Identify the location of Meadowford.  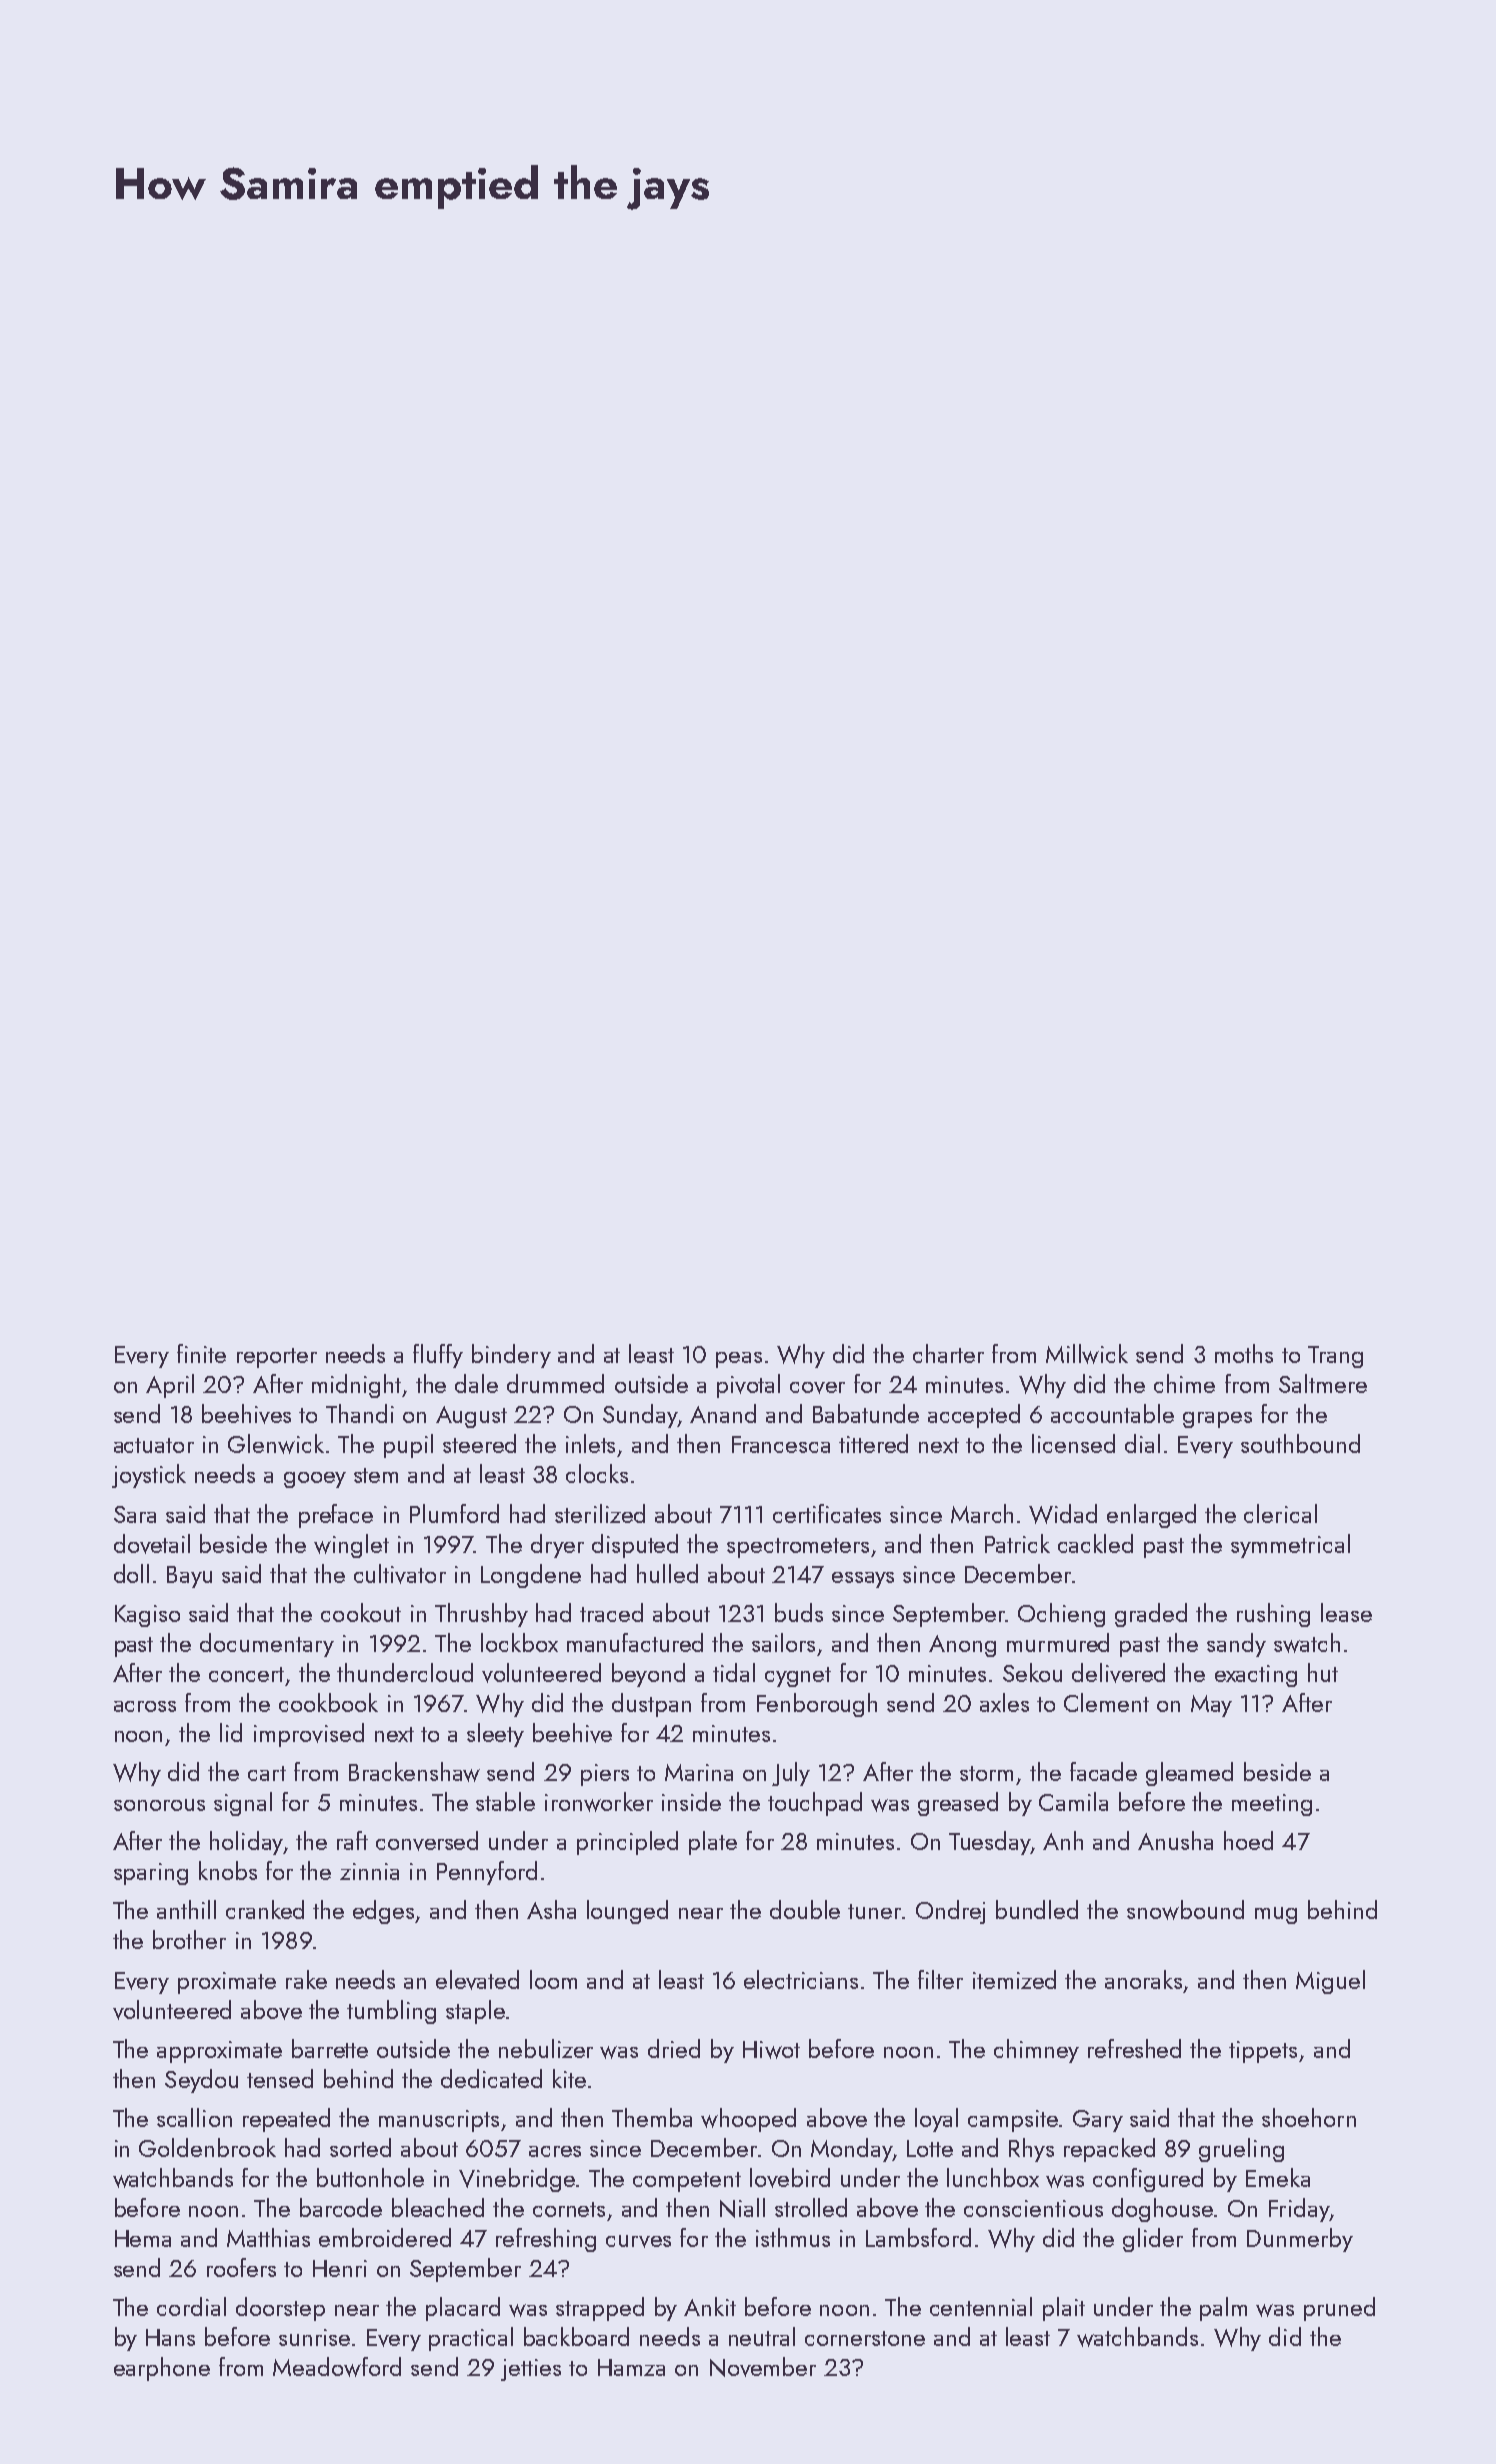
(337, 2367).
